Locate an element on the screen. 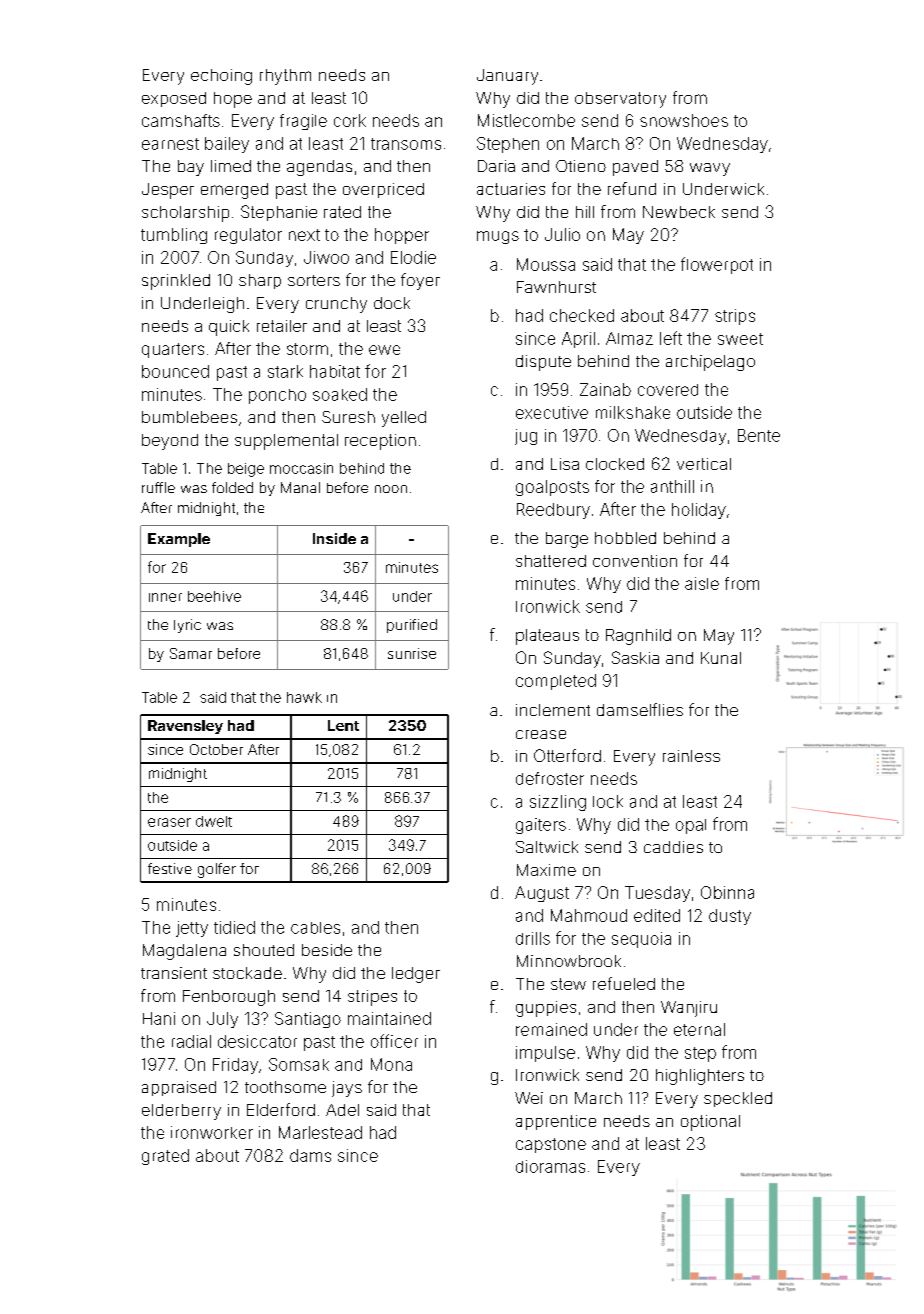  shouted is located at coordinates (264, 950).
